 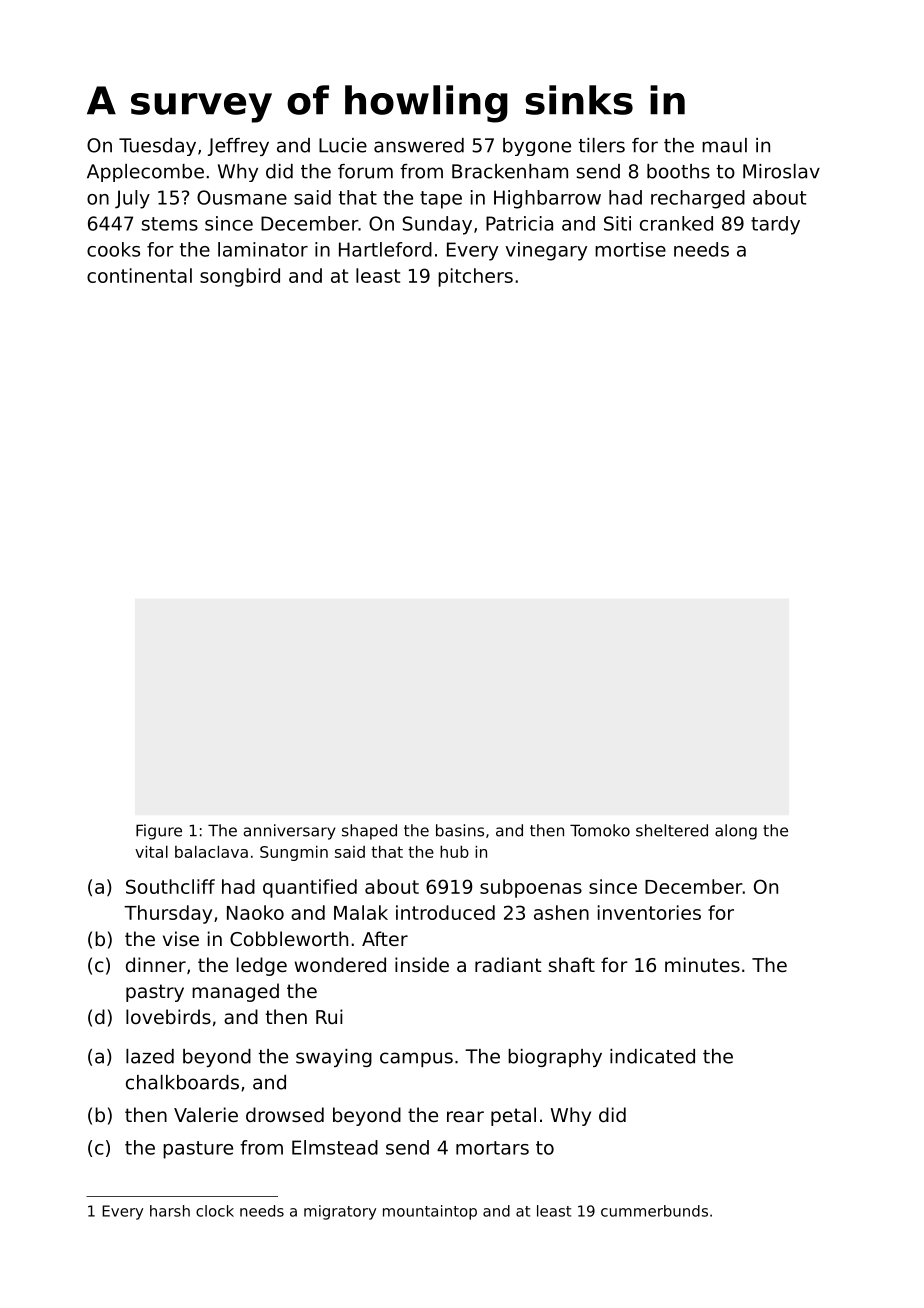 I want to click on mortise, so click(x=630, y=249).
